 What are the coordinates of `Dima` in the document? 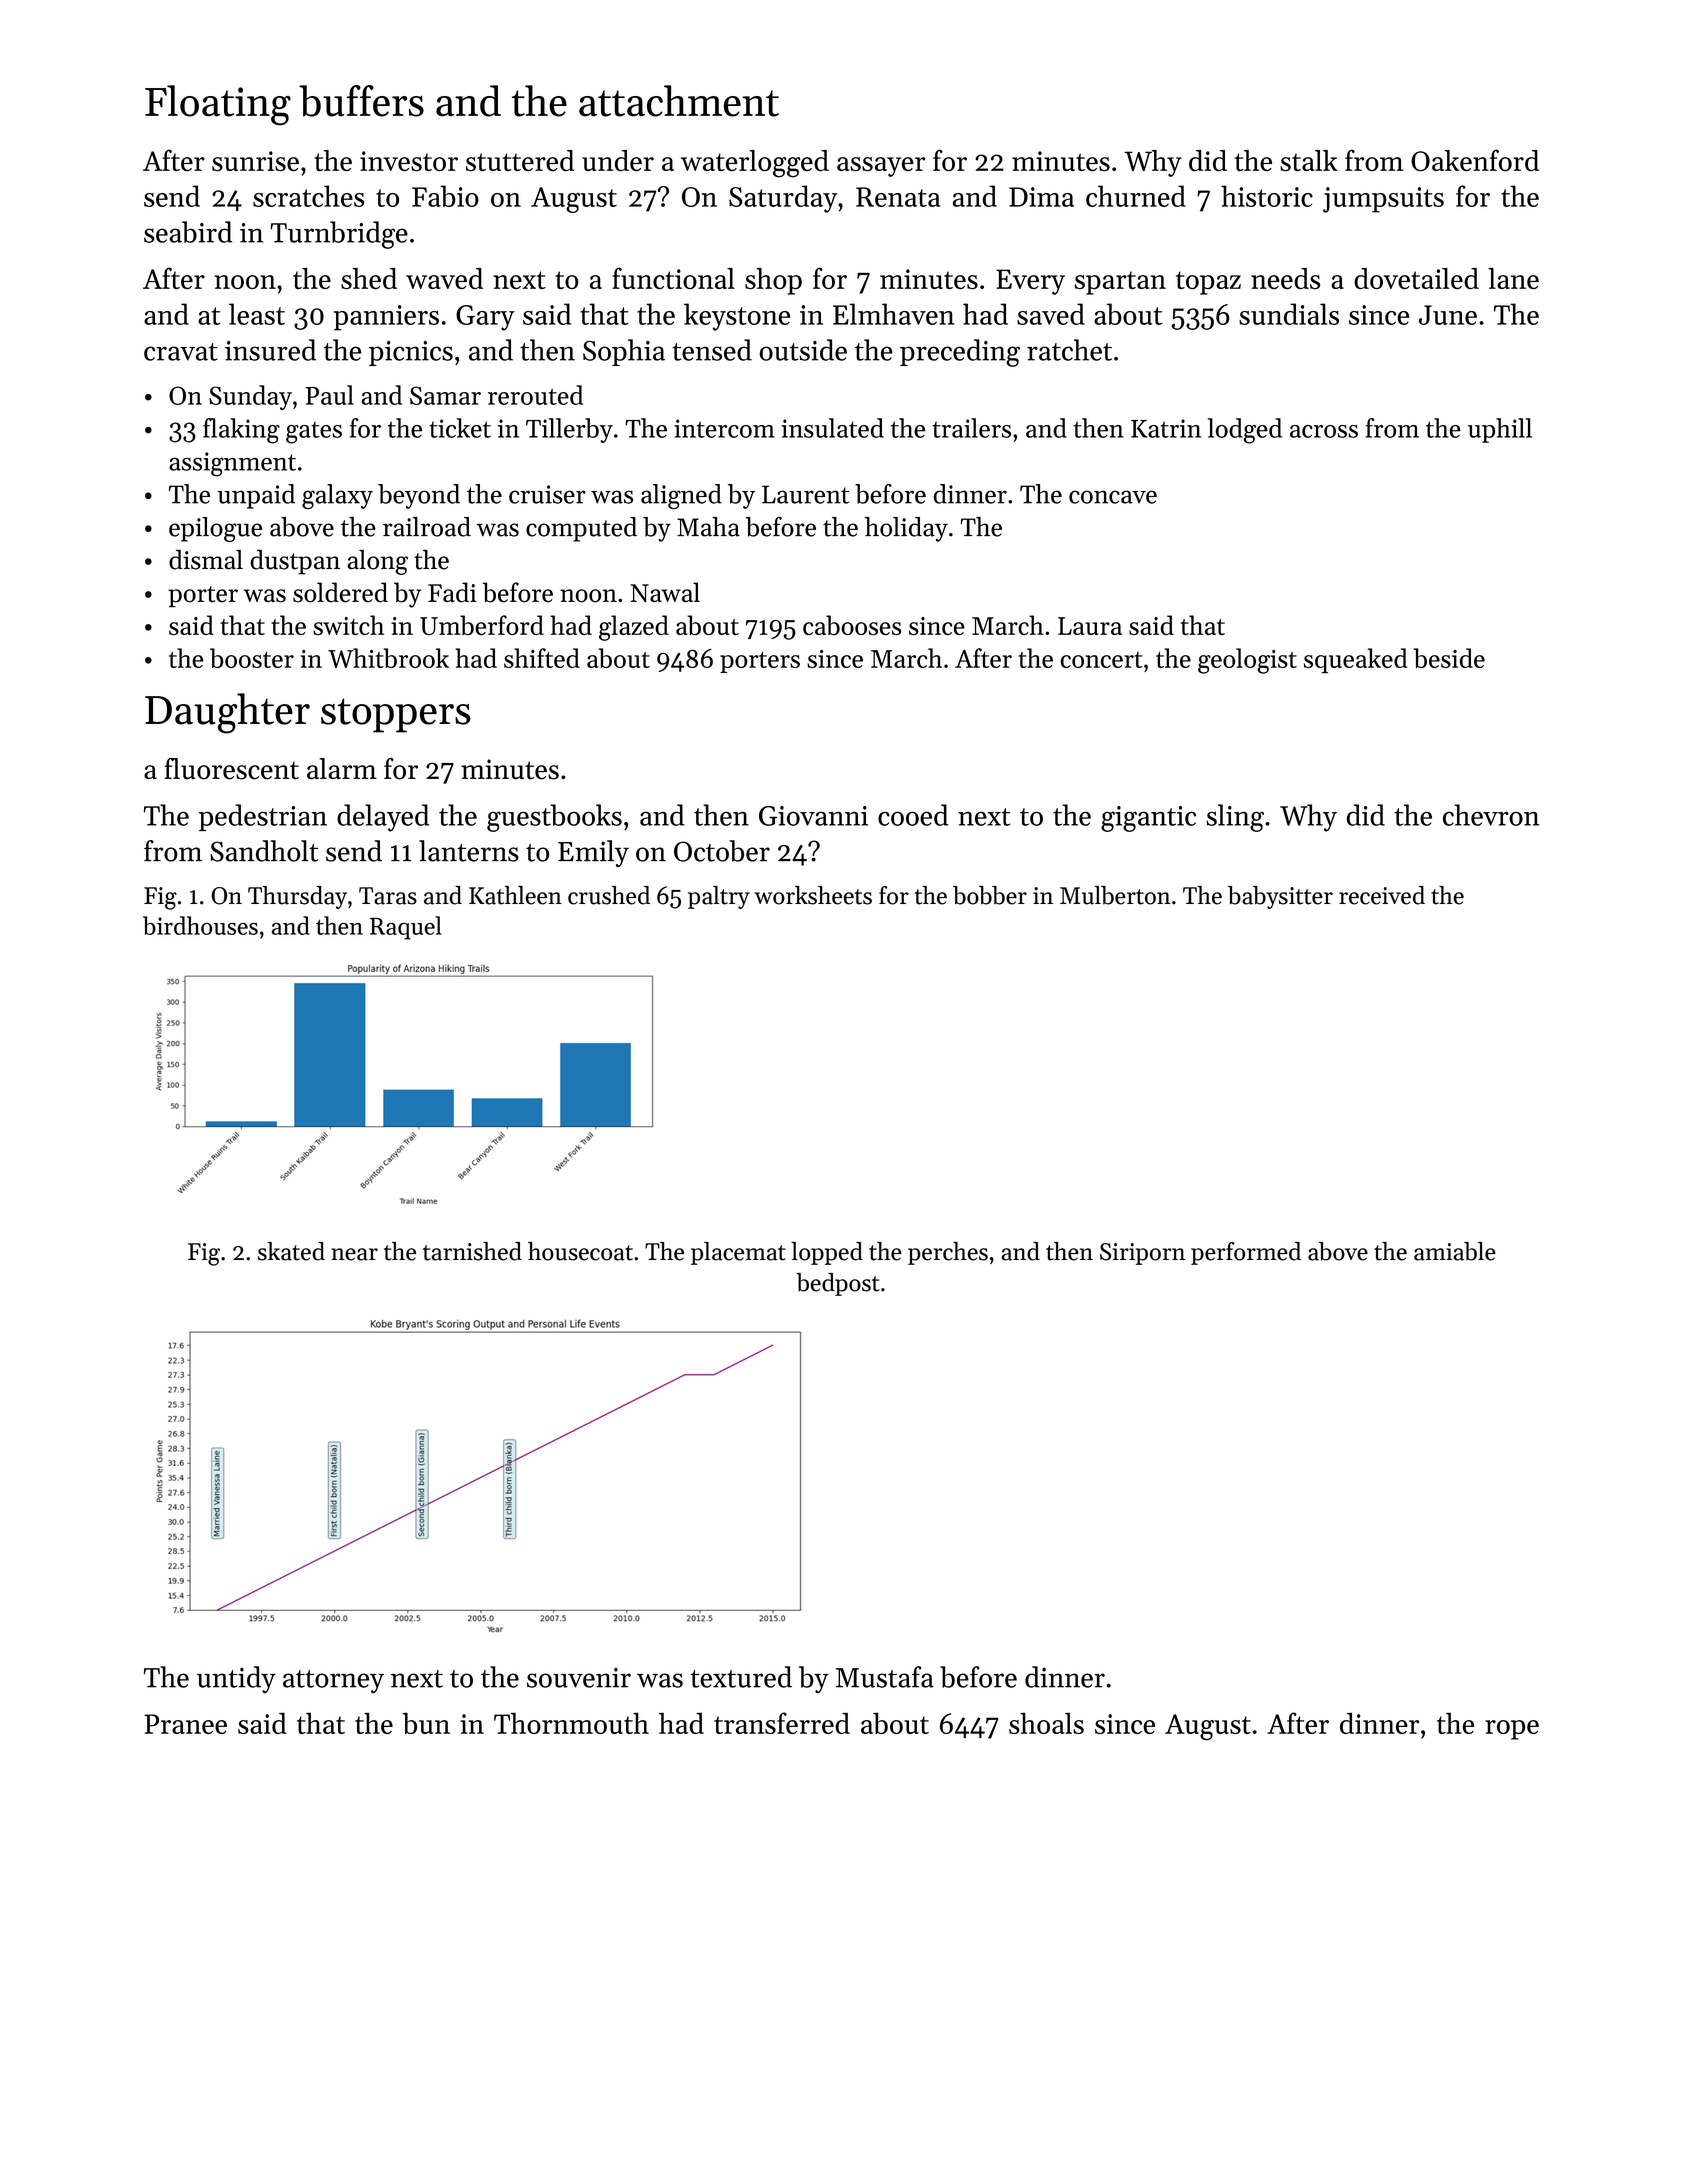 It's located at (1041, 197).
